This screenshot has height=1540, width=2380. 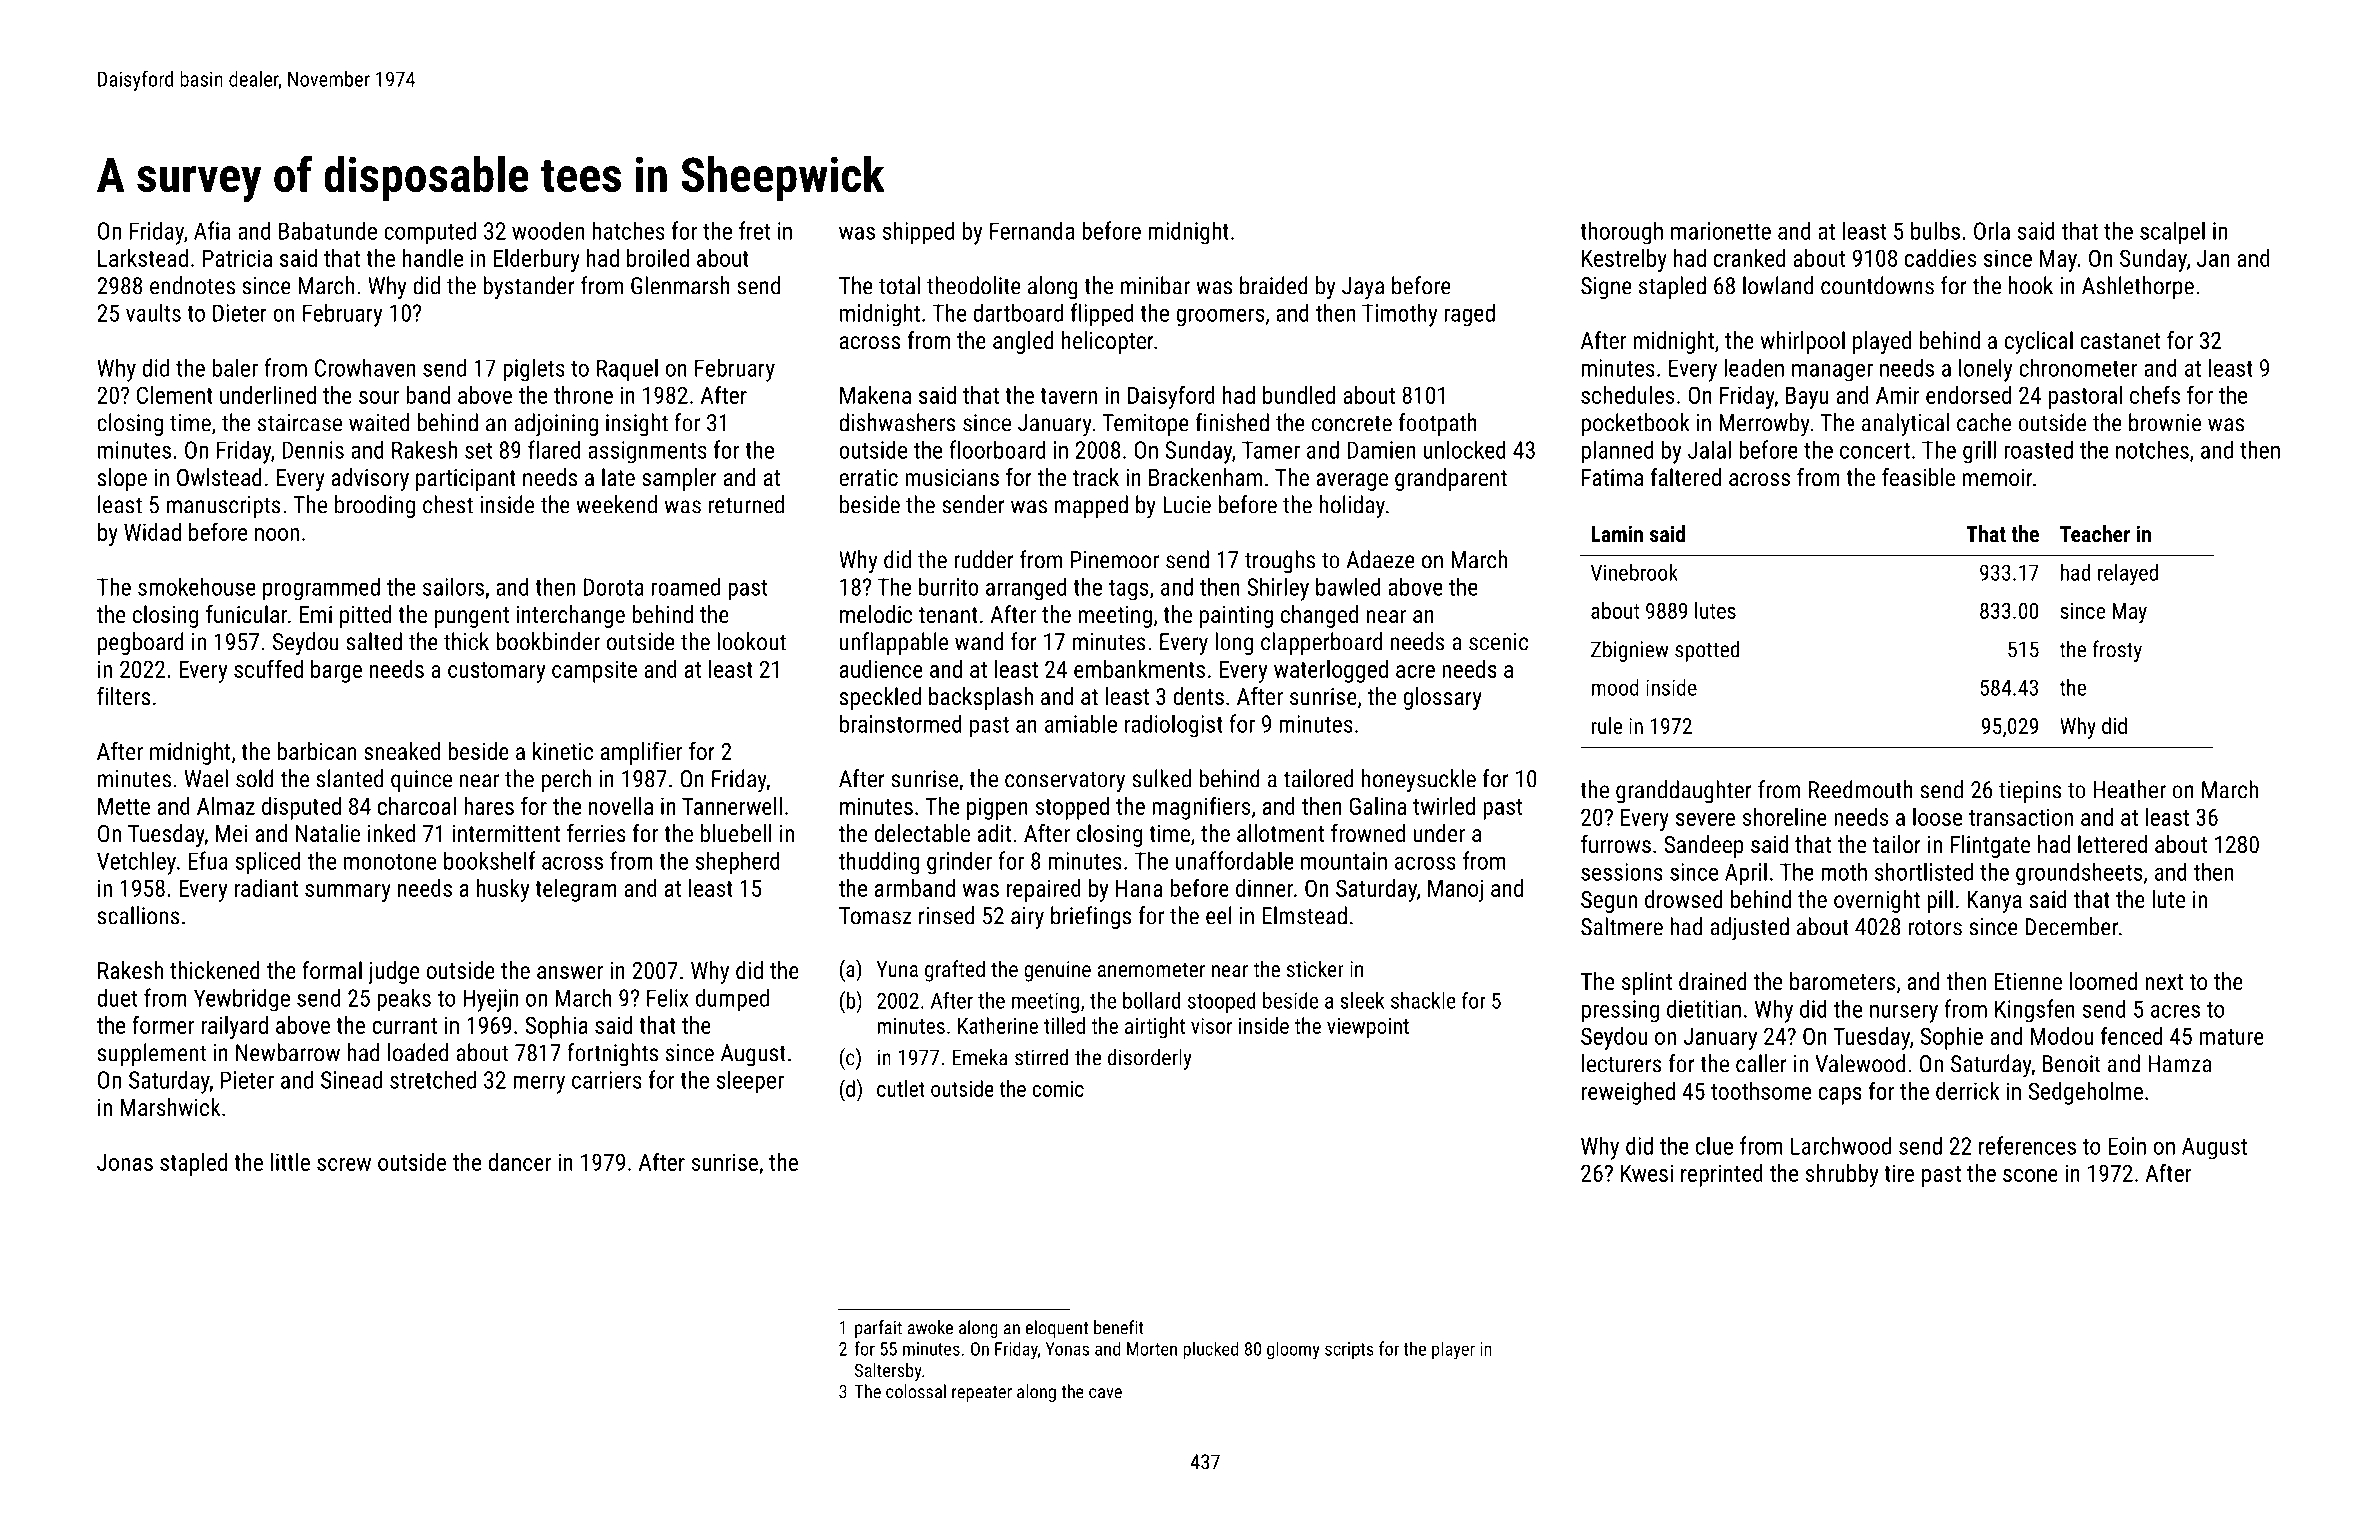 What do you see at coordinates (520, 1162) in the screenshot?
I see `dancer` at bounding box center [520, 1162].
